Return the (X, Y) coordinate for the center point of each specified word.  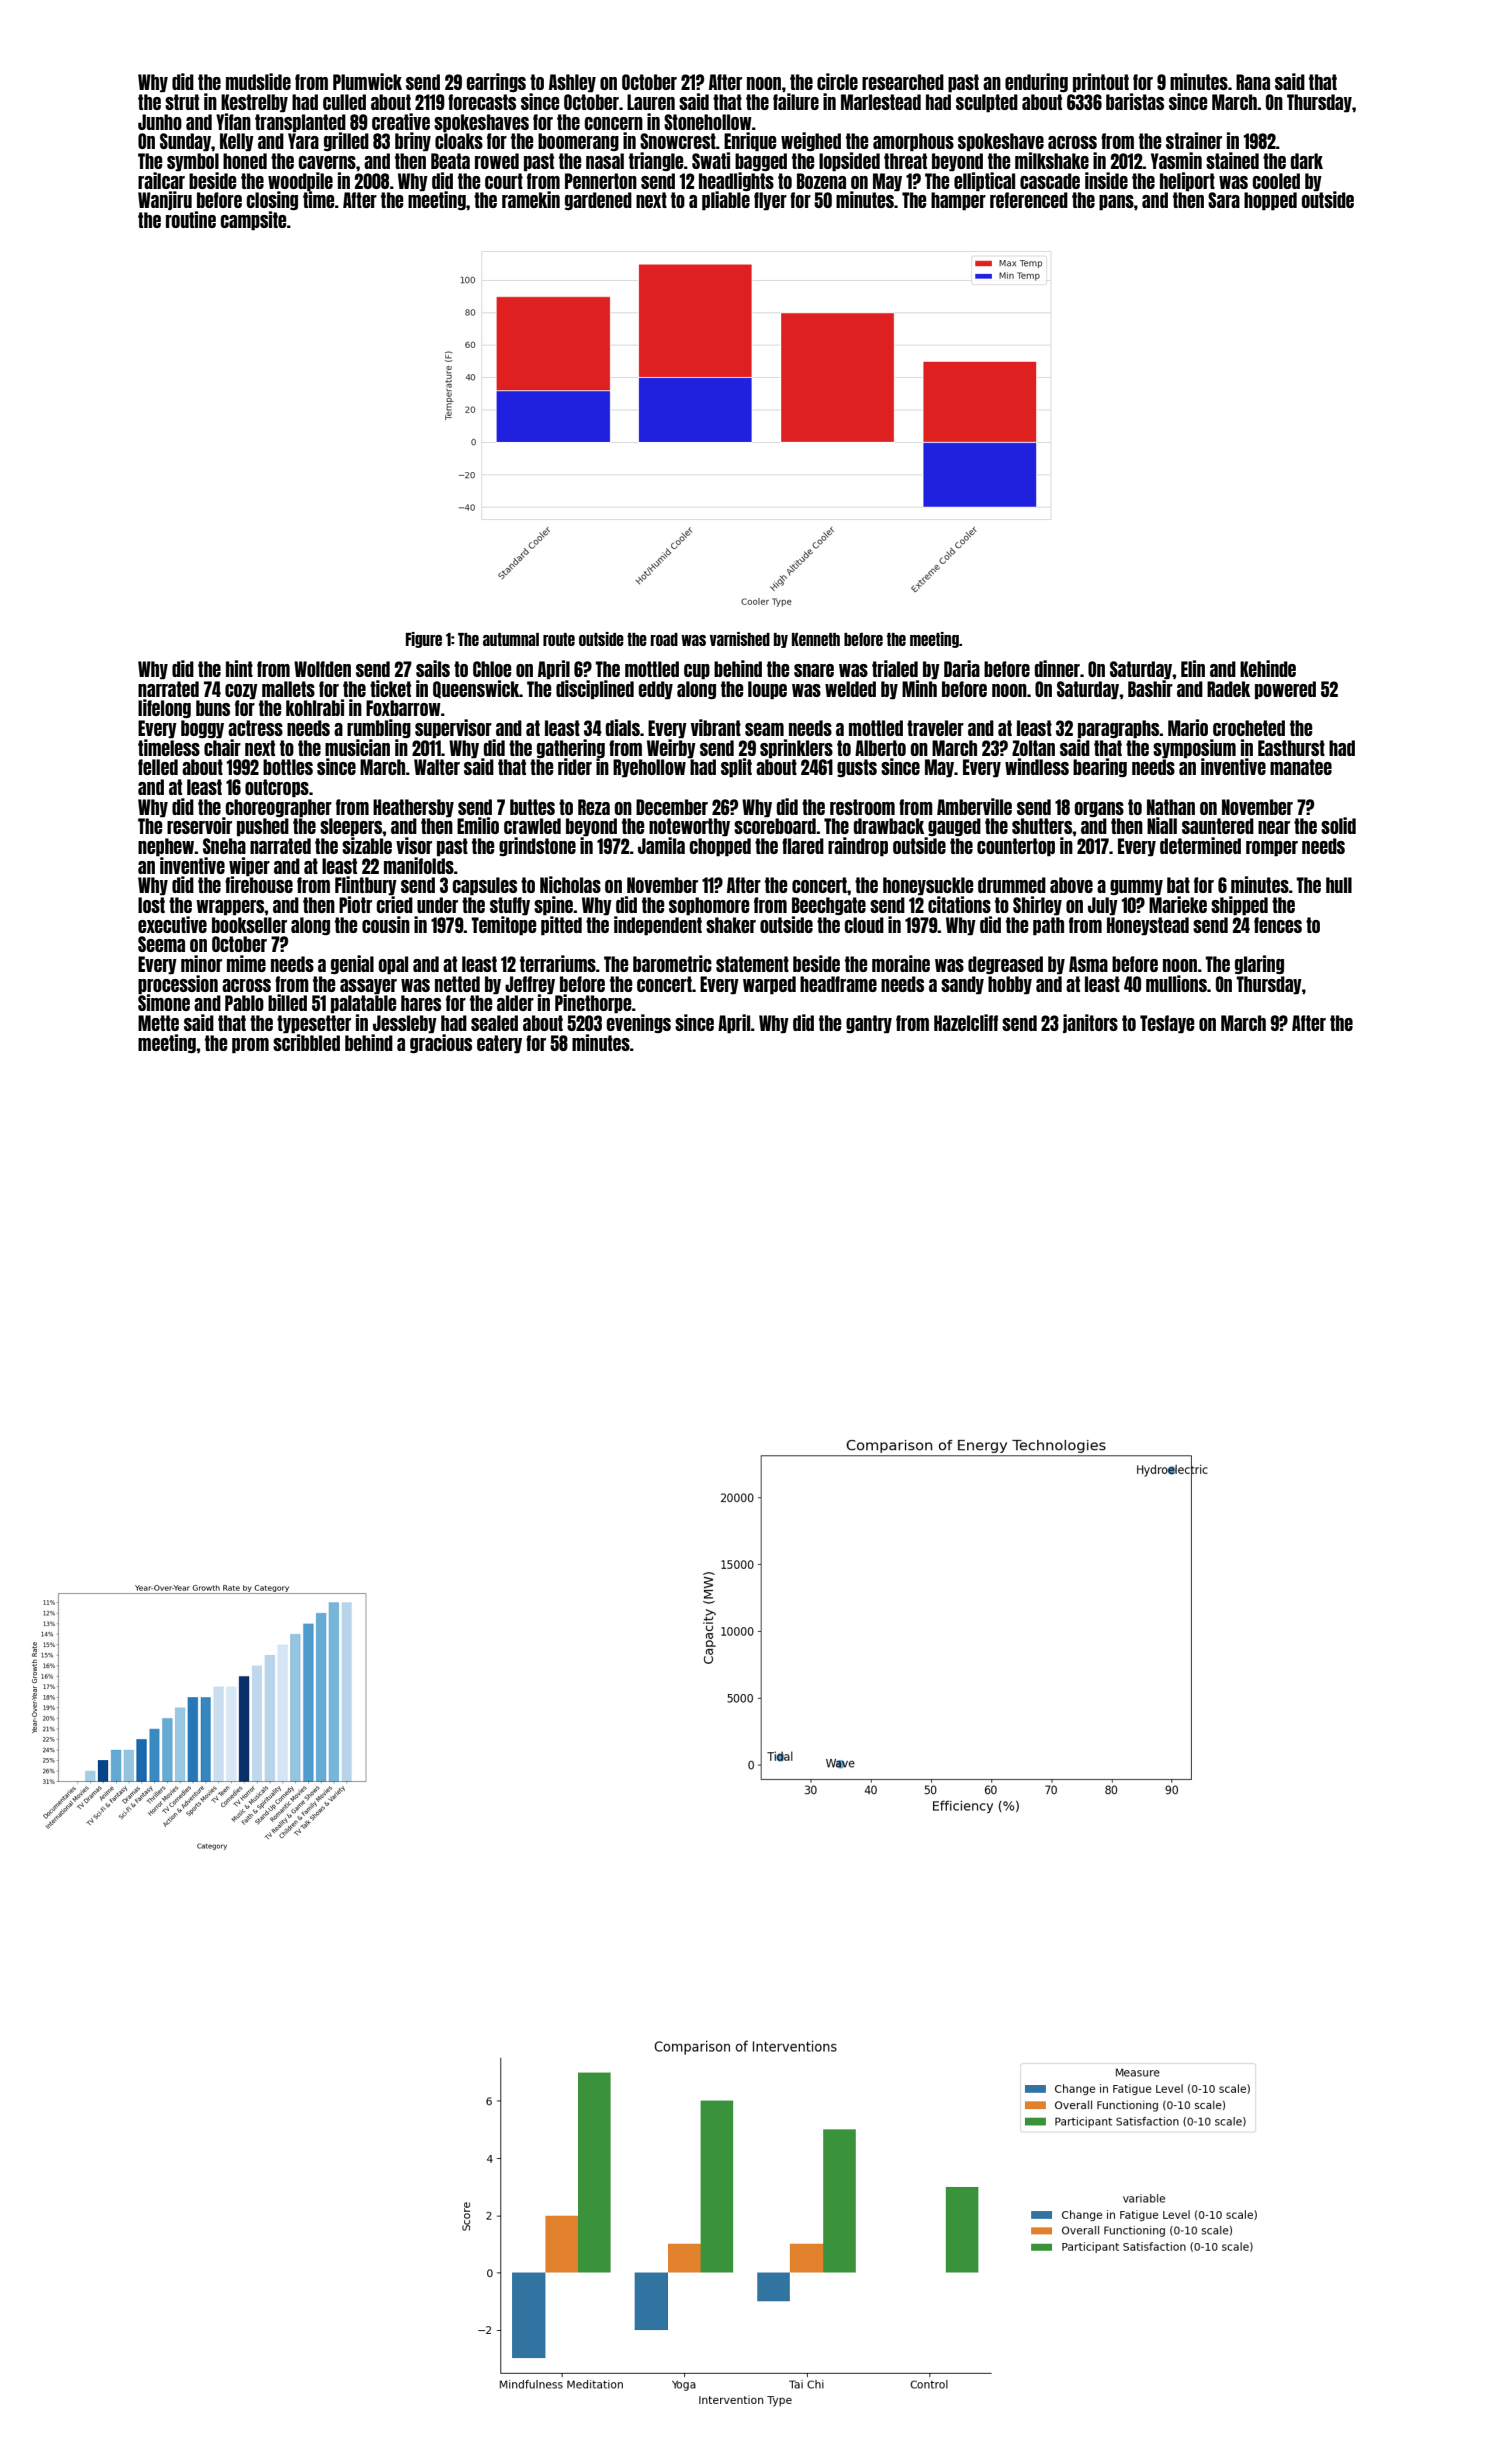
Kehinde (1268, 668)
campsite (253, 221)
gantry (869, 1024)
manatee (1301, 767)
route (559, 639)
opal (393, 965)
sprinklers (796, 749)
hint (239, 668)
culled (344, 102)
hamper (958, 201)
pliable (726, 201)
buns (213, 708)
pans (1116, 203)
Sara (1224, 200)
